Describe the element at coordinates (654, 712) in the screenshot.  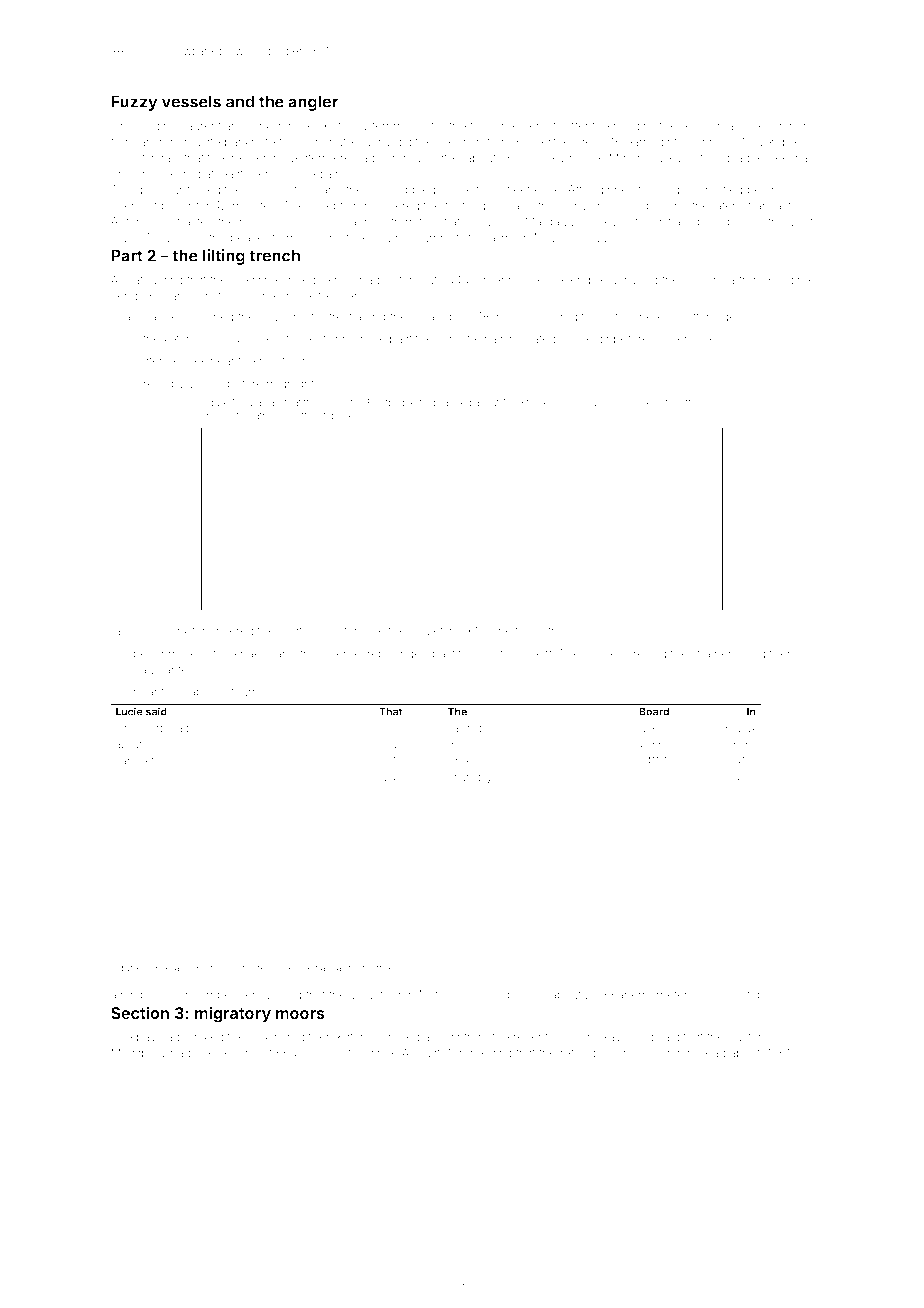
I see `Board` at that location.
